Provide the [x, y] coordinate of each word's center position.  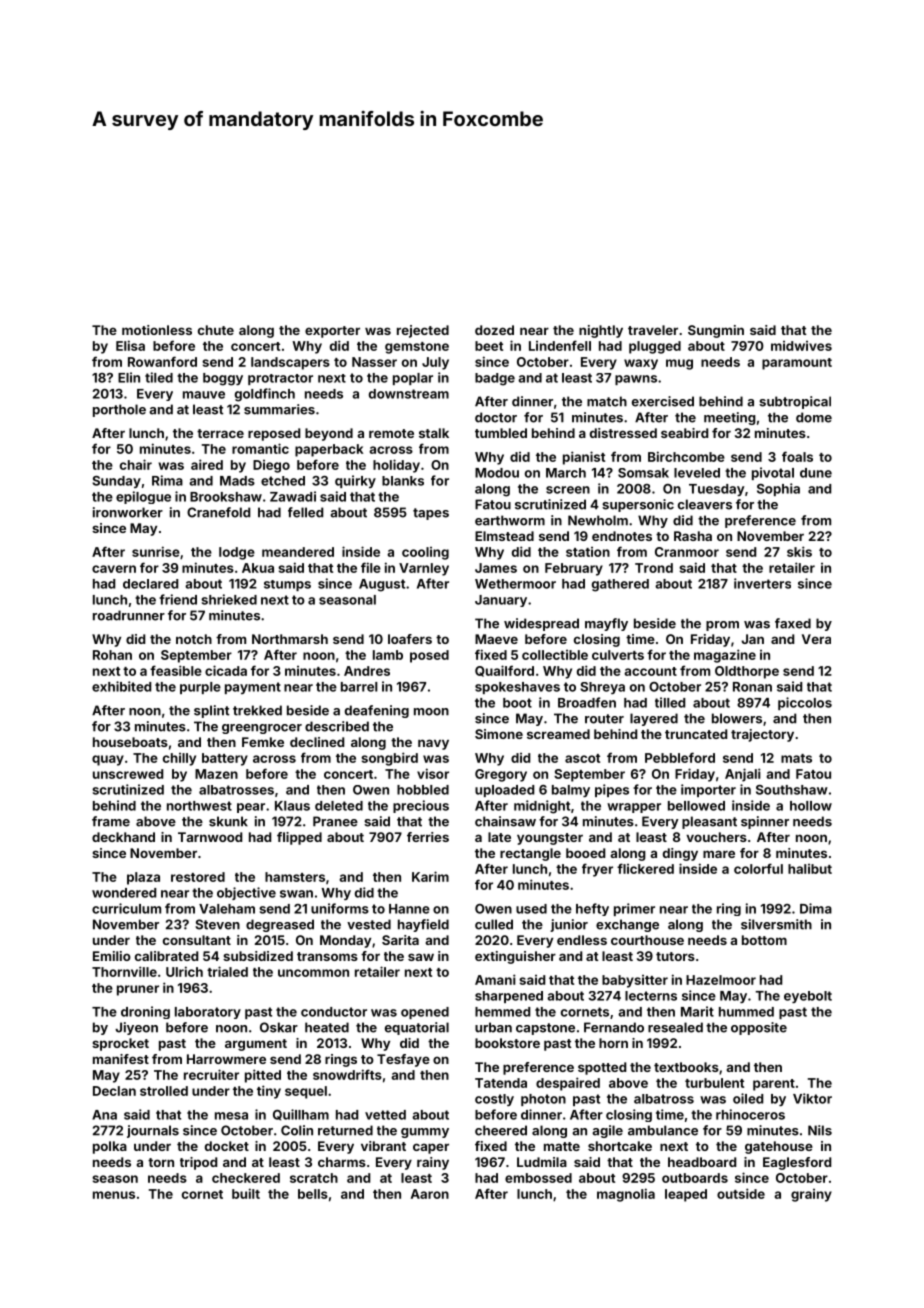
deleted [339, 806]
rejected [423, 331]
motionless [157, 330]
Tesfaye [403, 1060]
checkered [246, 1178]
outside [741, 1193]
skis [799, 551]
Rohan [112, 655]
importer [708, 790]
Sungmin [716, 331]
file [371, 567]
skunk [228, 821]
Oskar [279, 1027]
